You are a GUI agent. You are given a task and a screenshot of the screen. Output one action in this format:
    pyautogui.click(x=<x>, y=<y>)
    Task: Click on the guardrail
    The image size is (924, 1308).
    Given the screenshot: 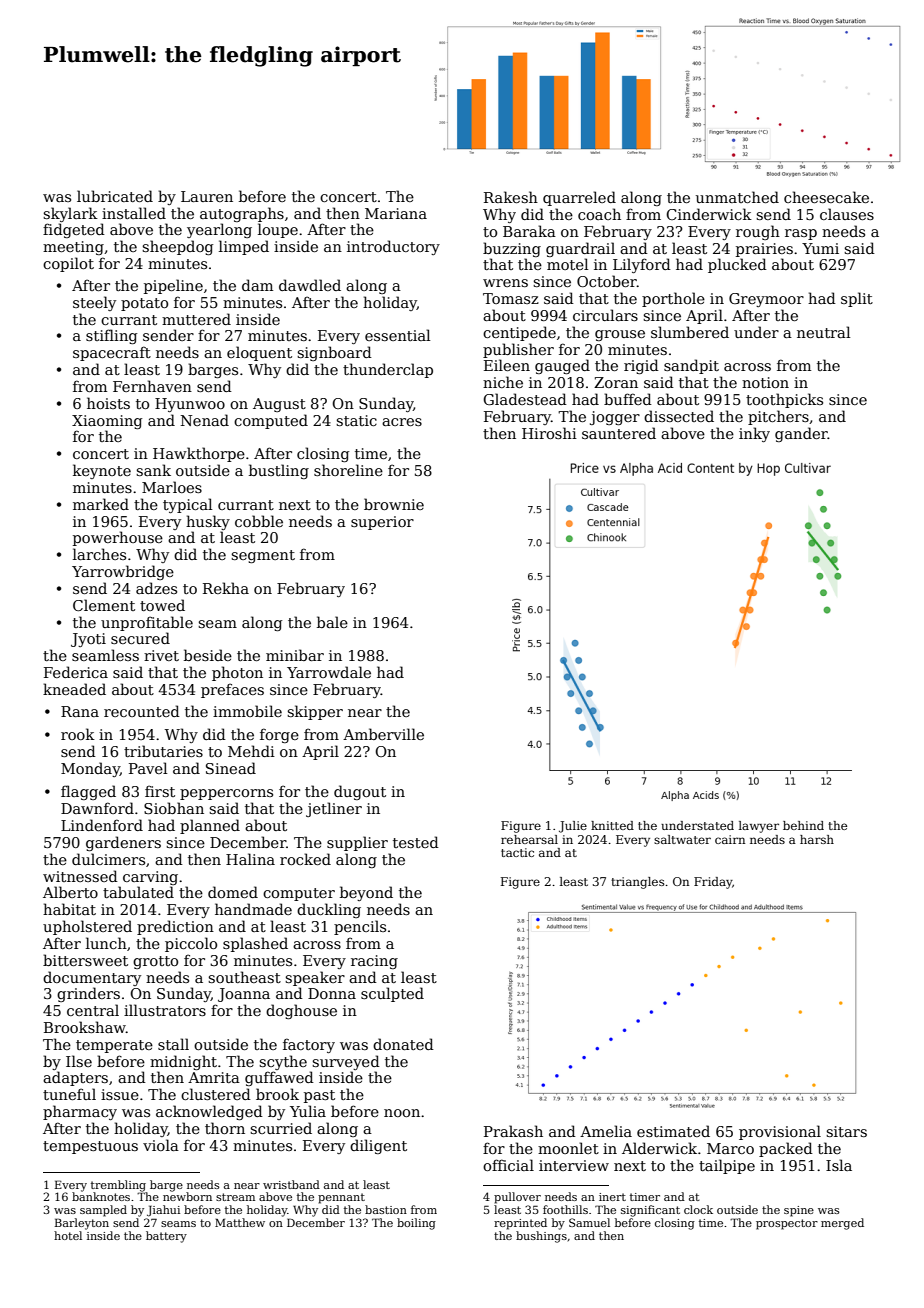 What is the action you would take?
    pyautogui.click(x=580, y=249)
